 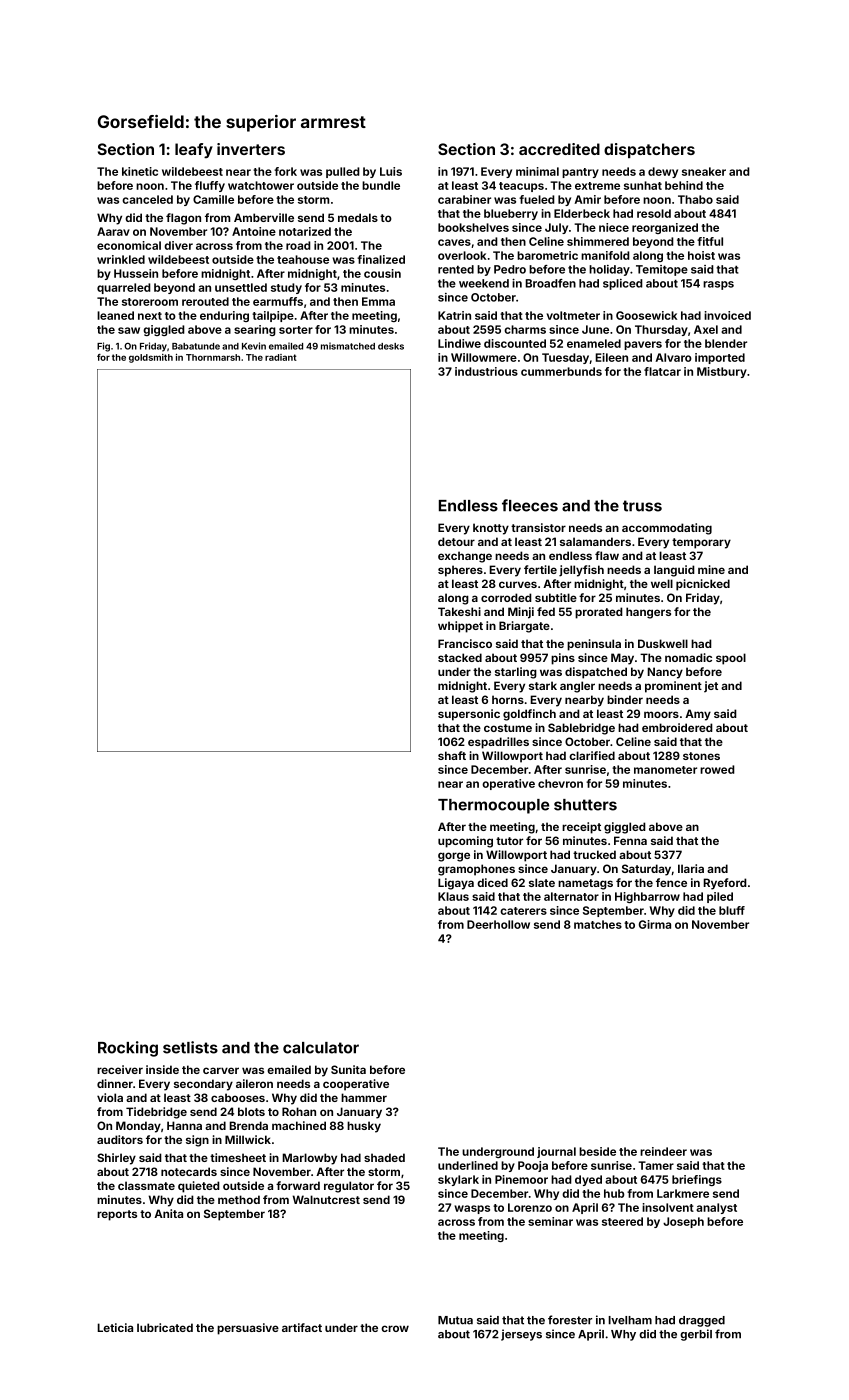 I want to click on hangers, so click(x=648, y=613).
